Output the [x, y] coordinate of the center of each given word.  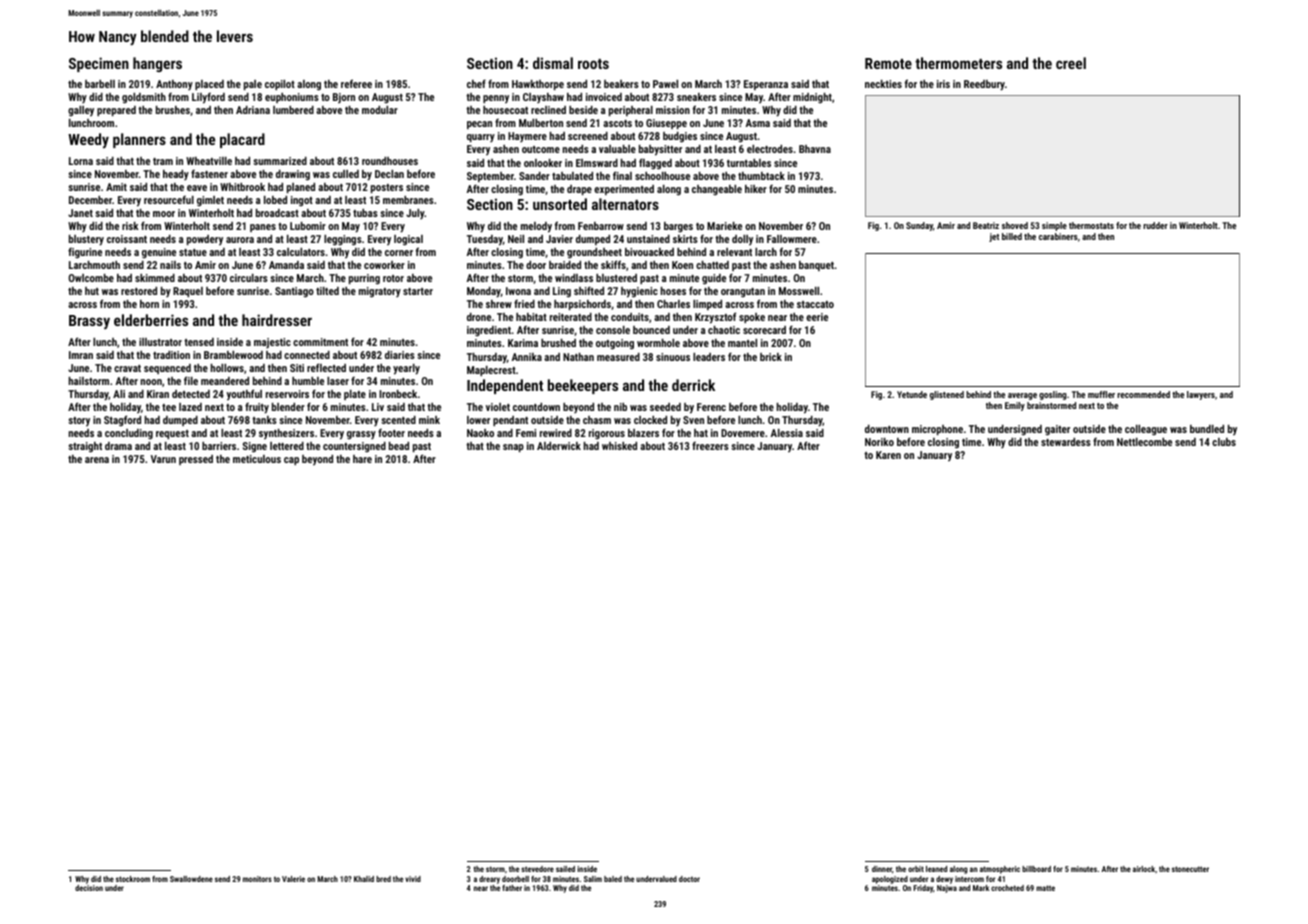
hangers [157, 64]
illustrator [160, 342]
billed [1012, 236]
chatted [712, 265]
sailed [565, 869]
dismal [553, 63]
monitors [257, 879]
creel [1071, 63]
